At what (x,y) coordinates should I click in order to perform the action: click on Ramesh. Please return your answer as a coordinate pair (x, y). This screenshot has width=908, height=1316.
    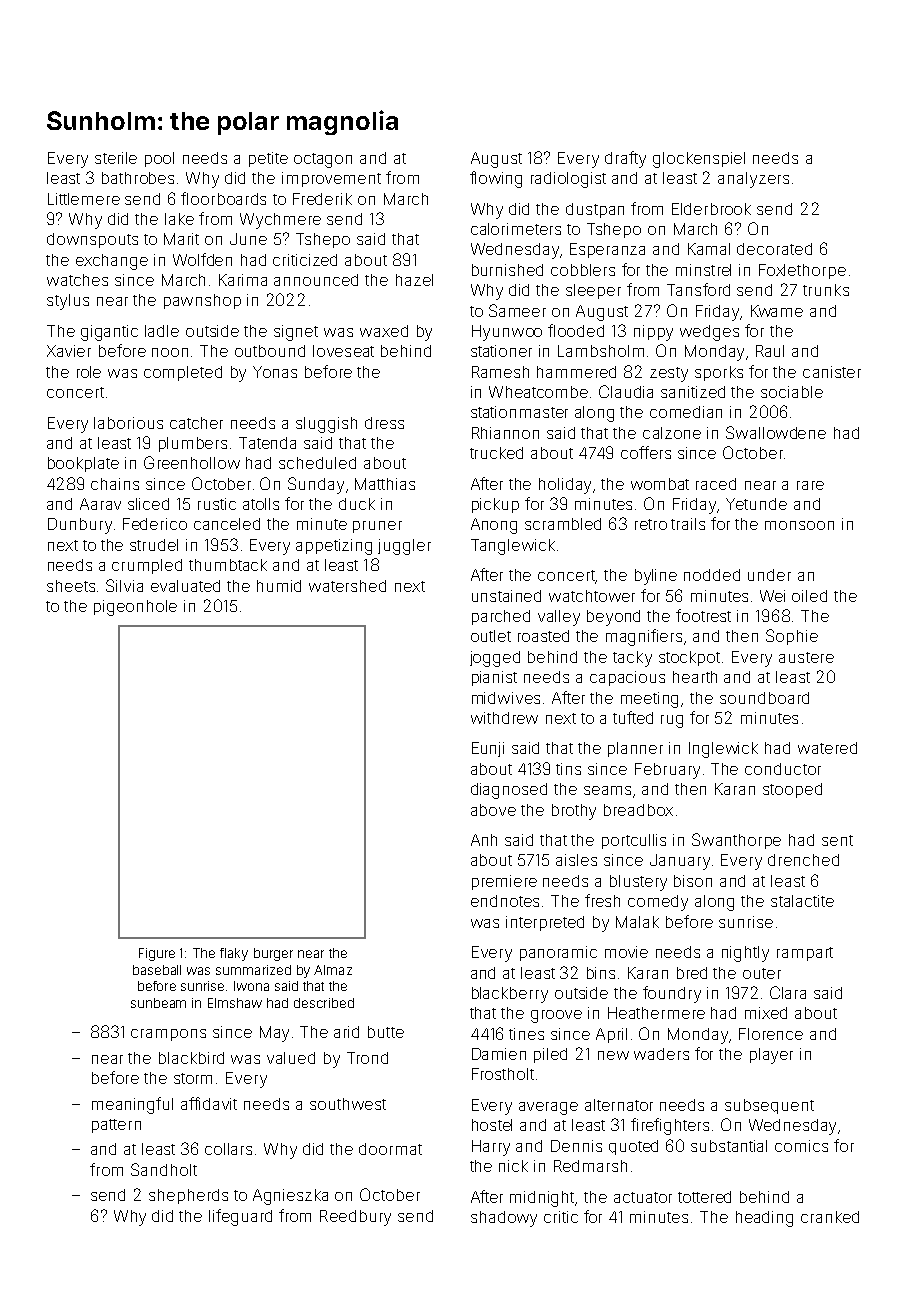
    Looking at the image, I should click on (500, 372).
